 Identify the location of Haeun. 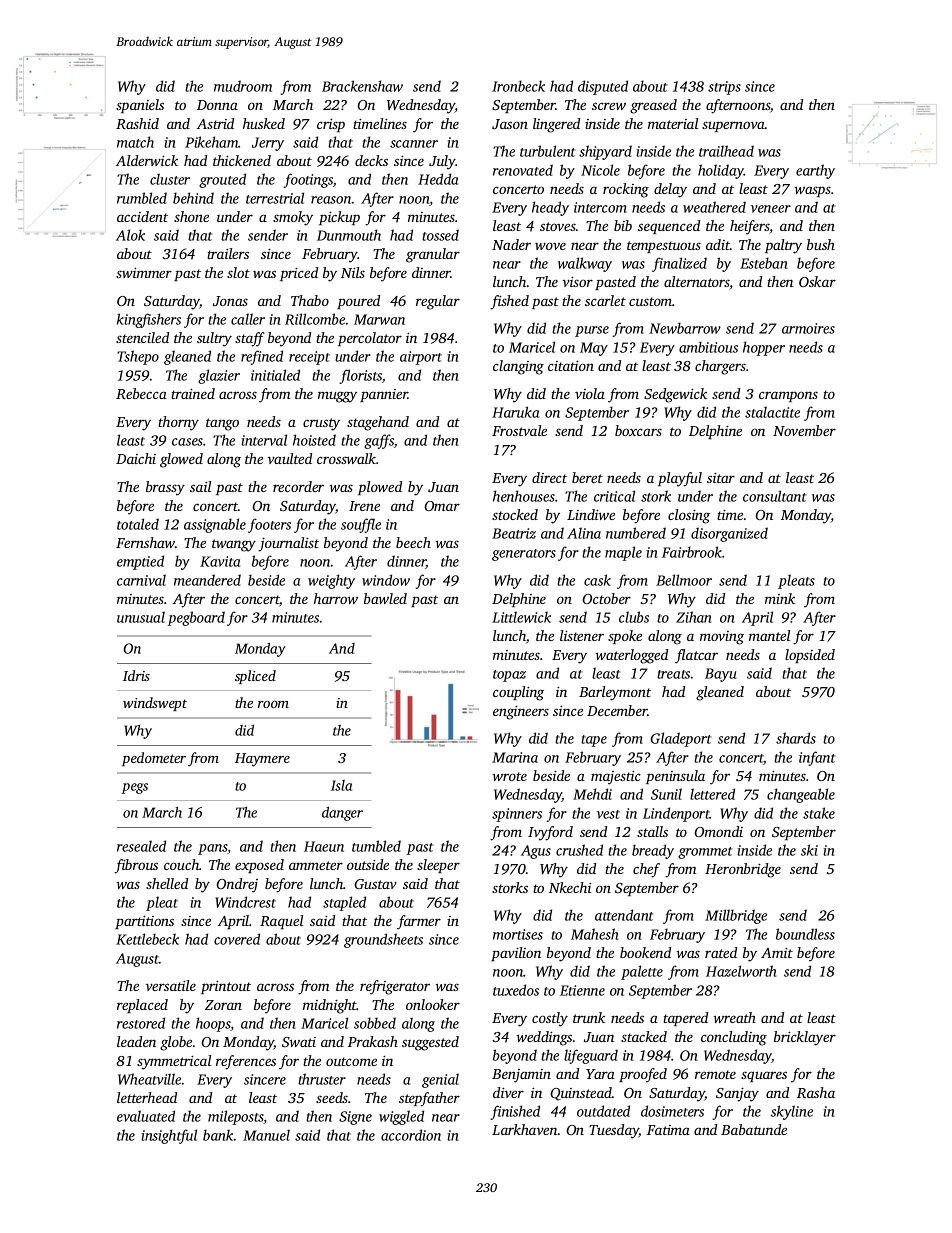
(324, 846).
